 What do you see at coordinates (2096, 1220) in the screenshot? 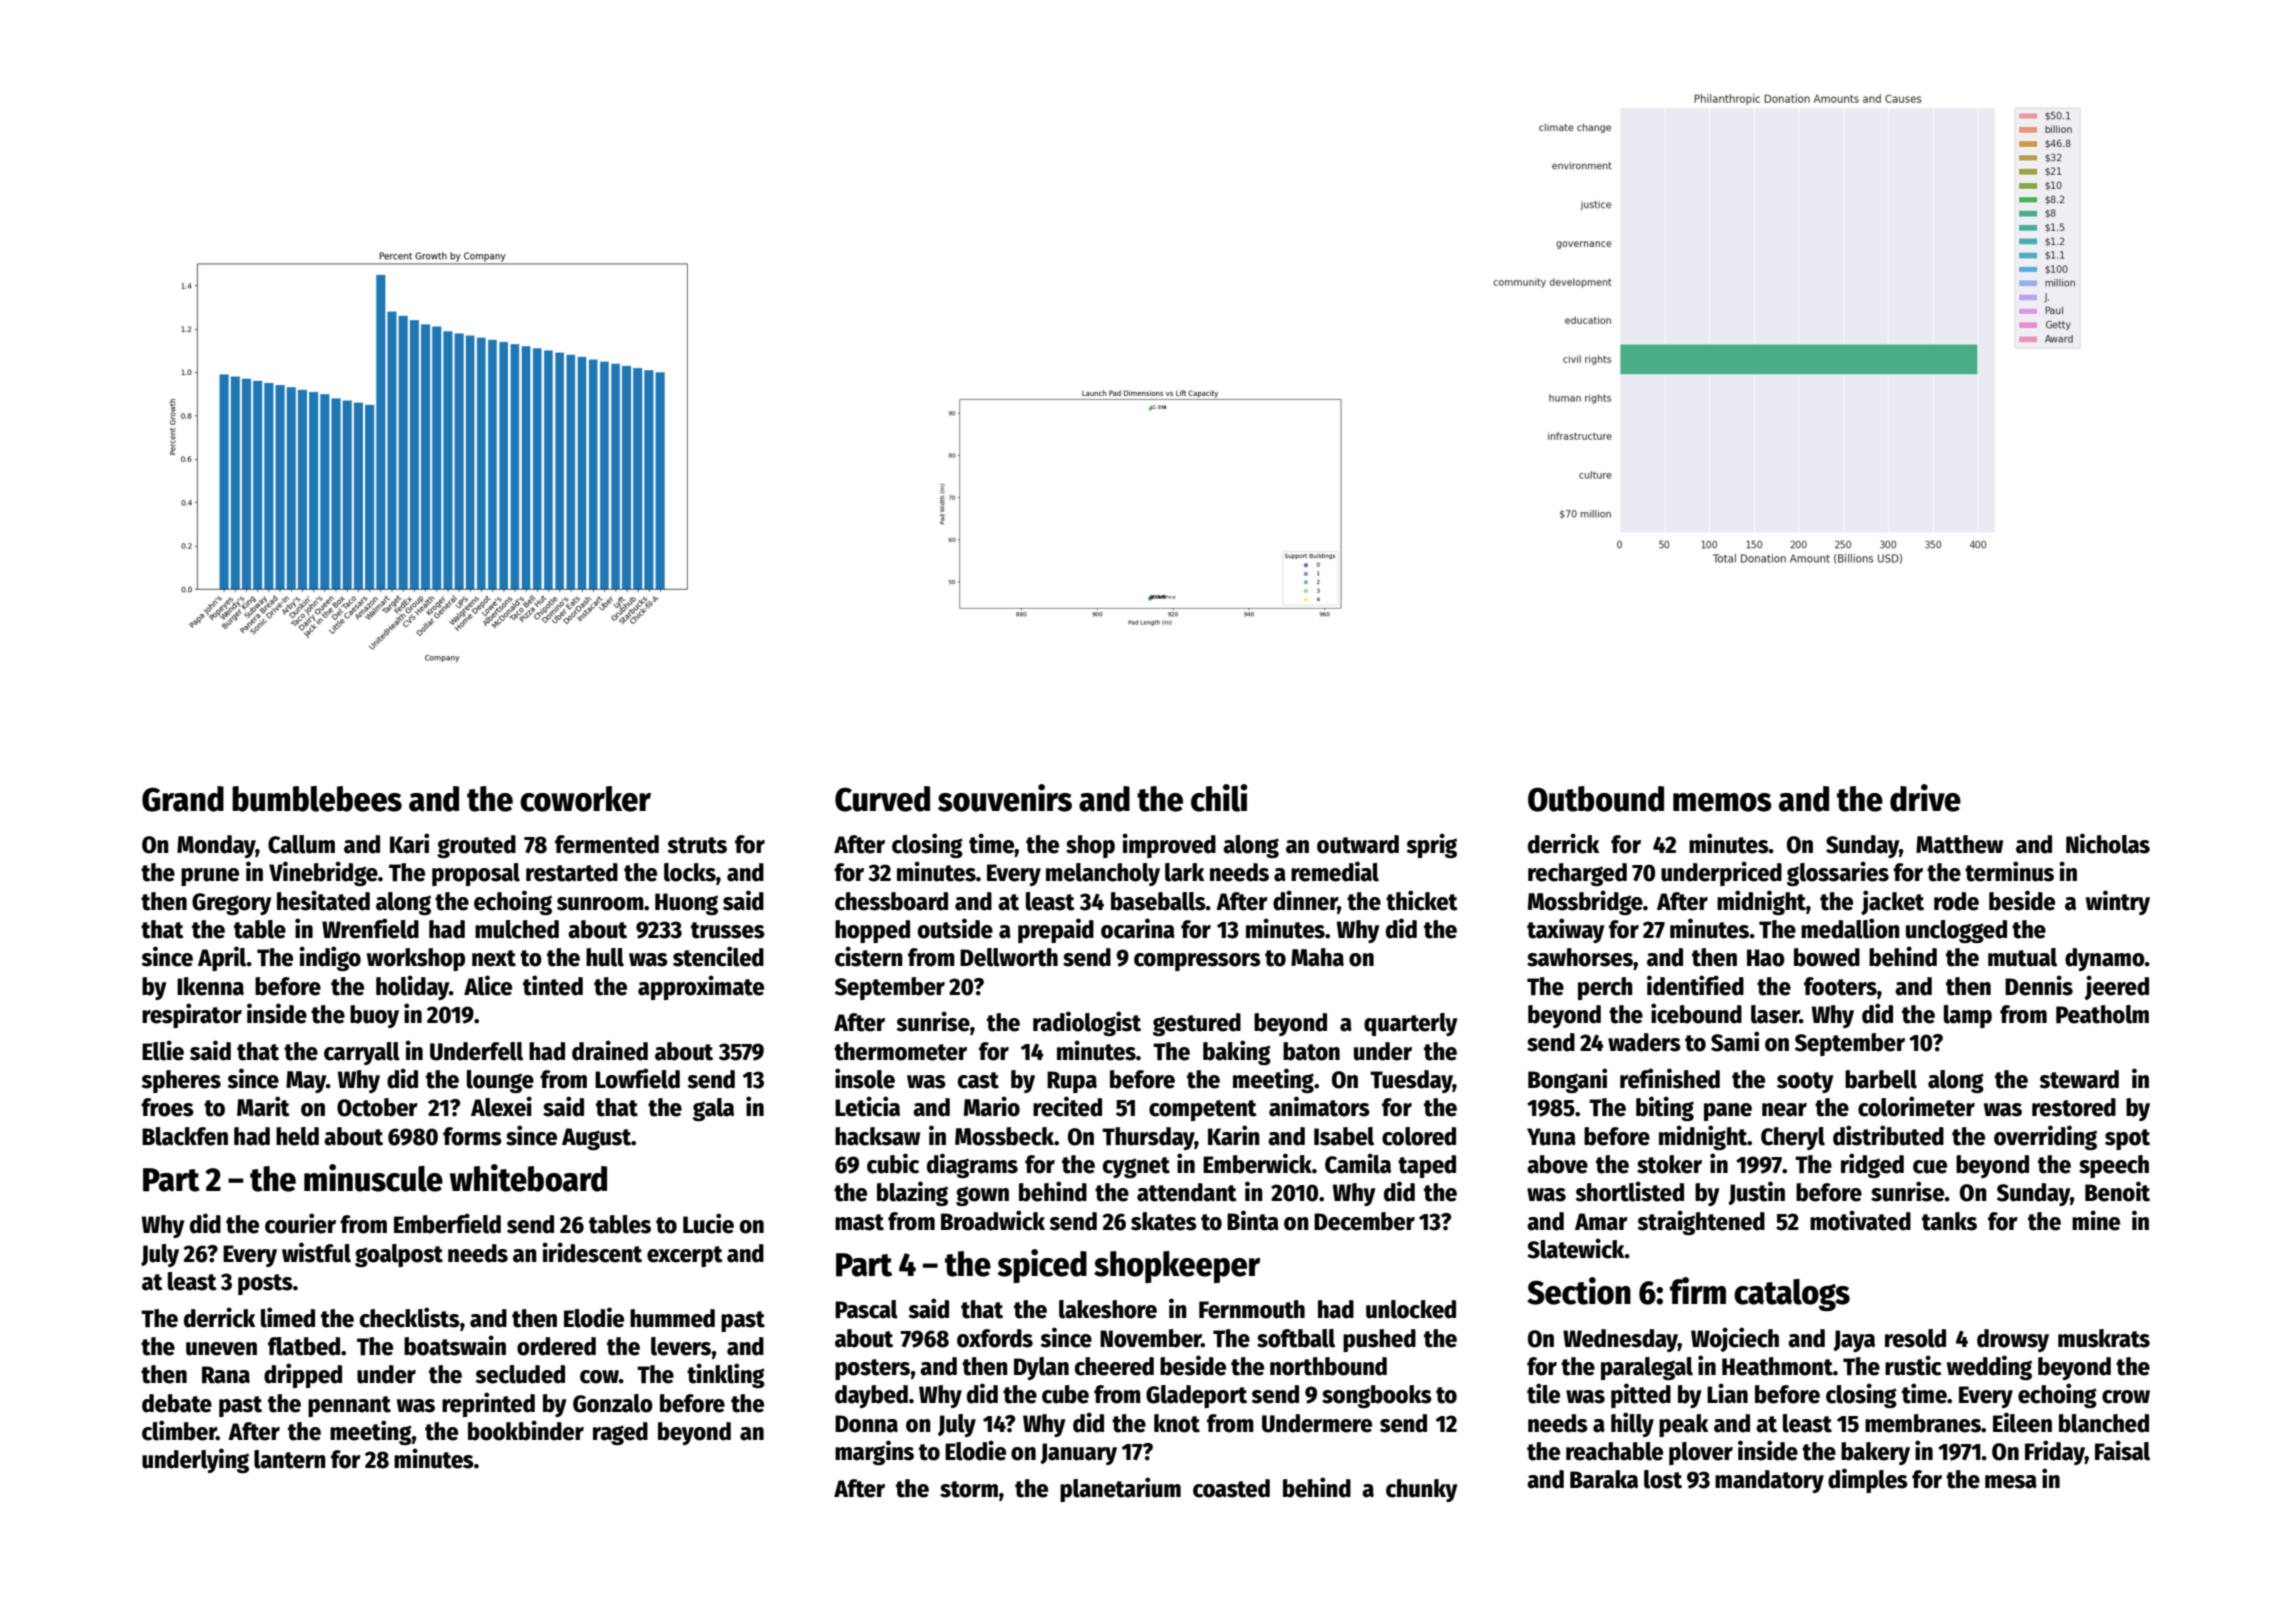
I see `mine` at bounding box center [2096, 1220].
